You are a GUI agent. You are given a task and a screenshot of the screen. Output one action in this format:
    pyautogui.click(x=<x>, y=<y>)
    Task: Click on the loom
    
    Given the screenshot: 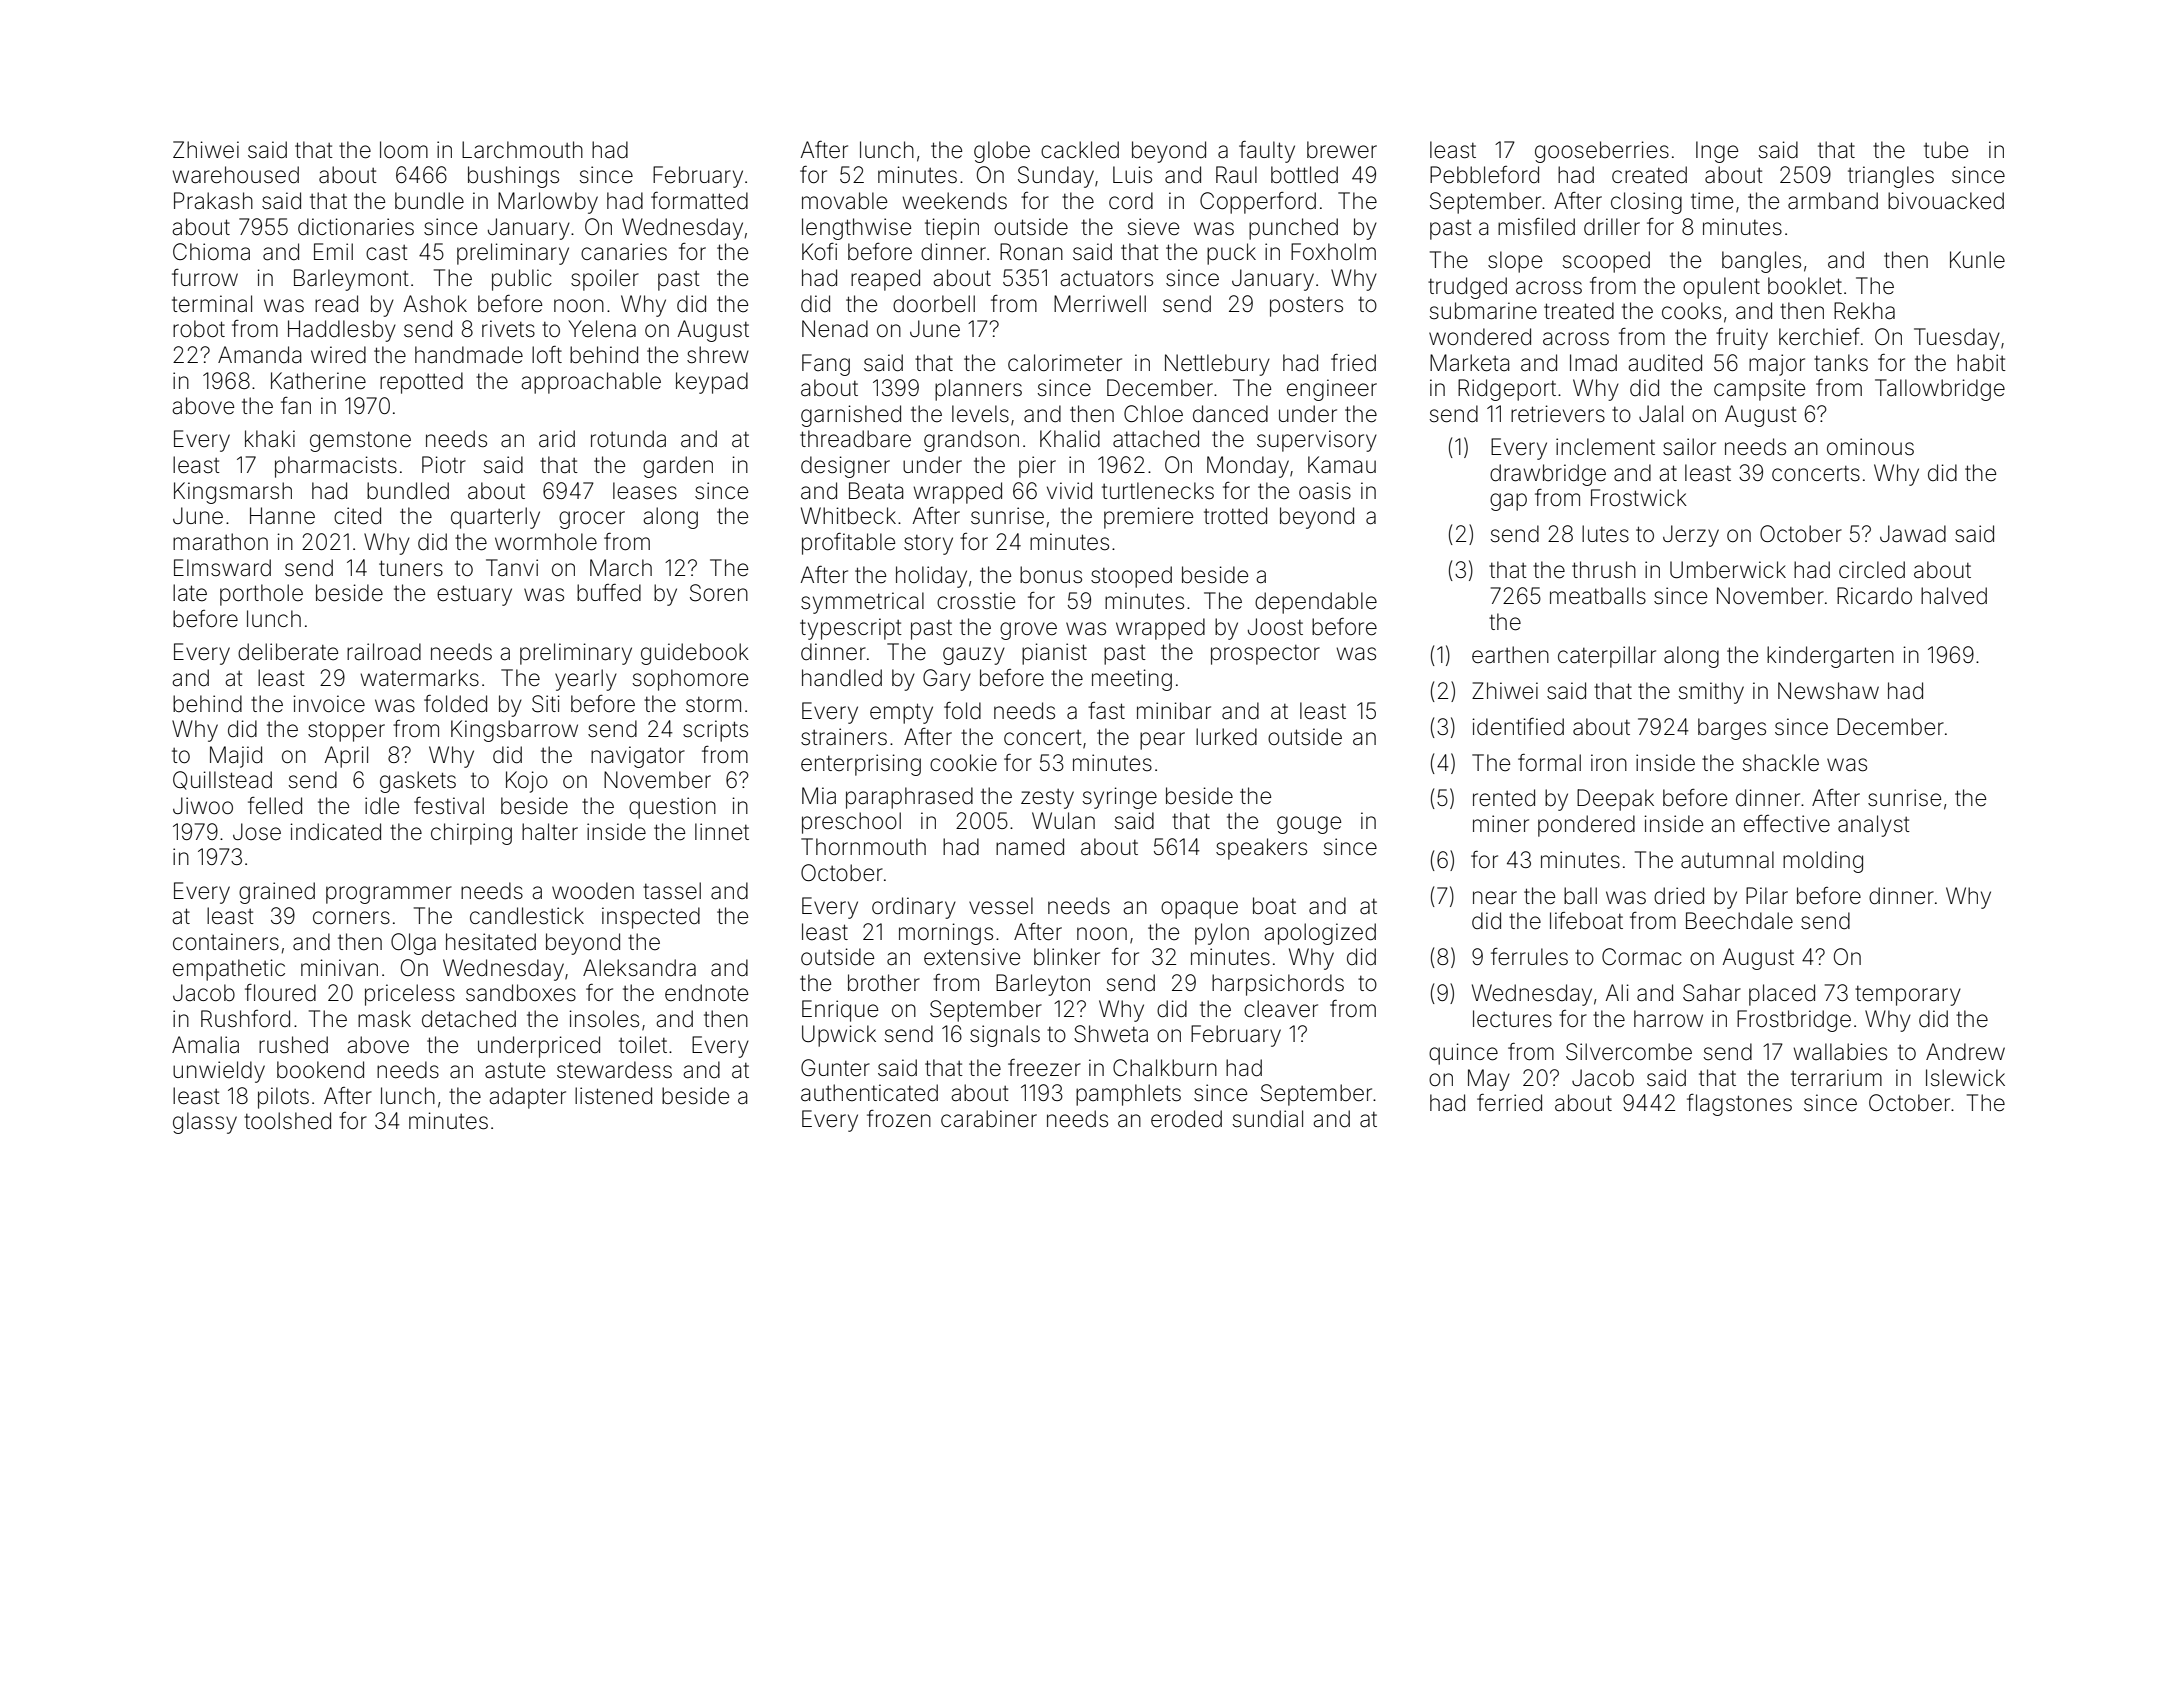 What is the action you would take?
    pyautogui.click(x=404, y=150)
